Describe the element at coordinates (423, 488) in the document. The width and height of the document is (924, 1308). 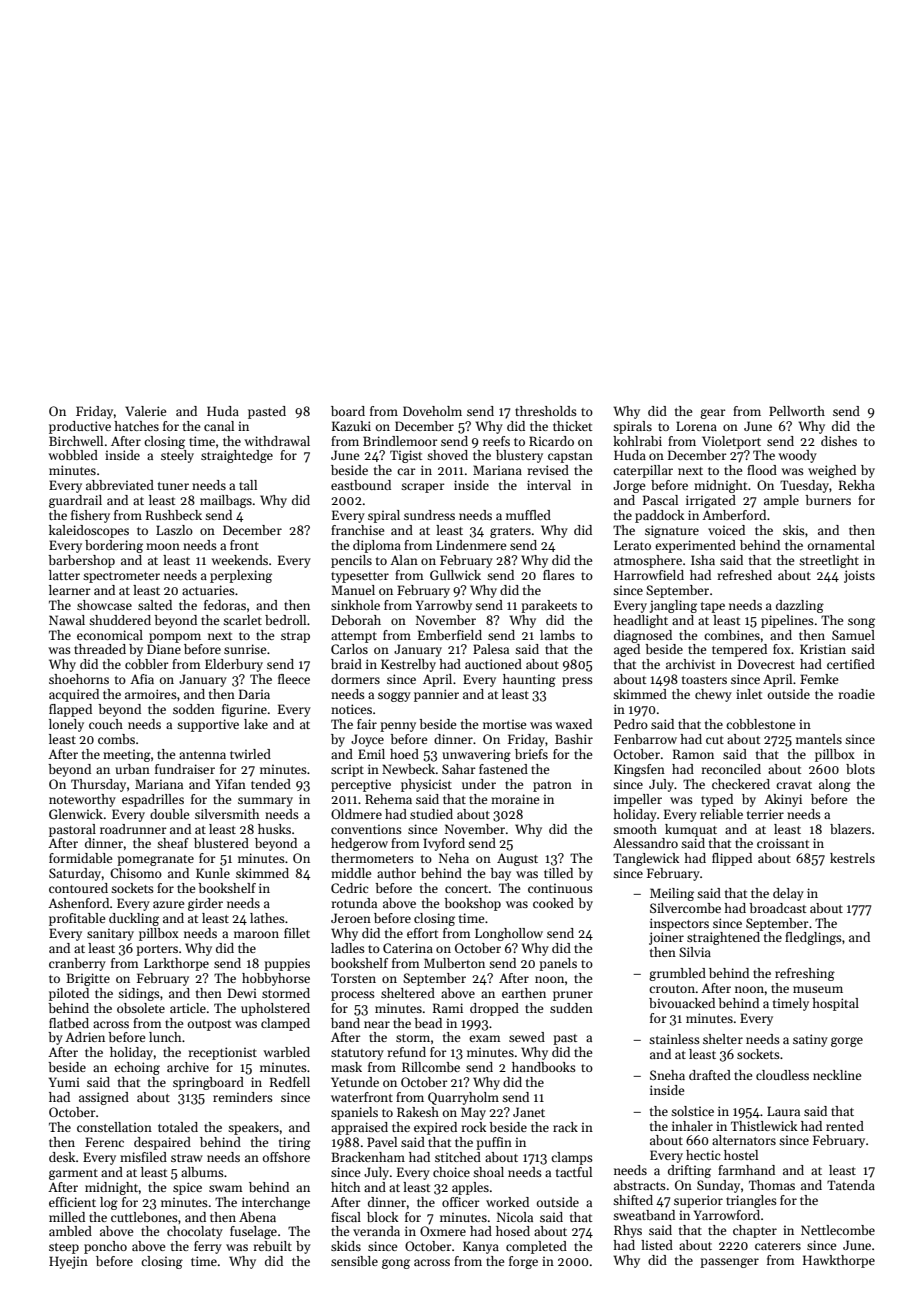
I see `scraper` at that location.
